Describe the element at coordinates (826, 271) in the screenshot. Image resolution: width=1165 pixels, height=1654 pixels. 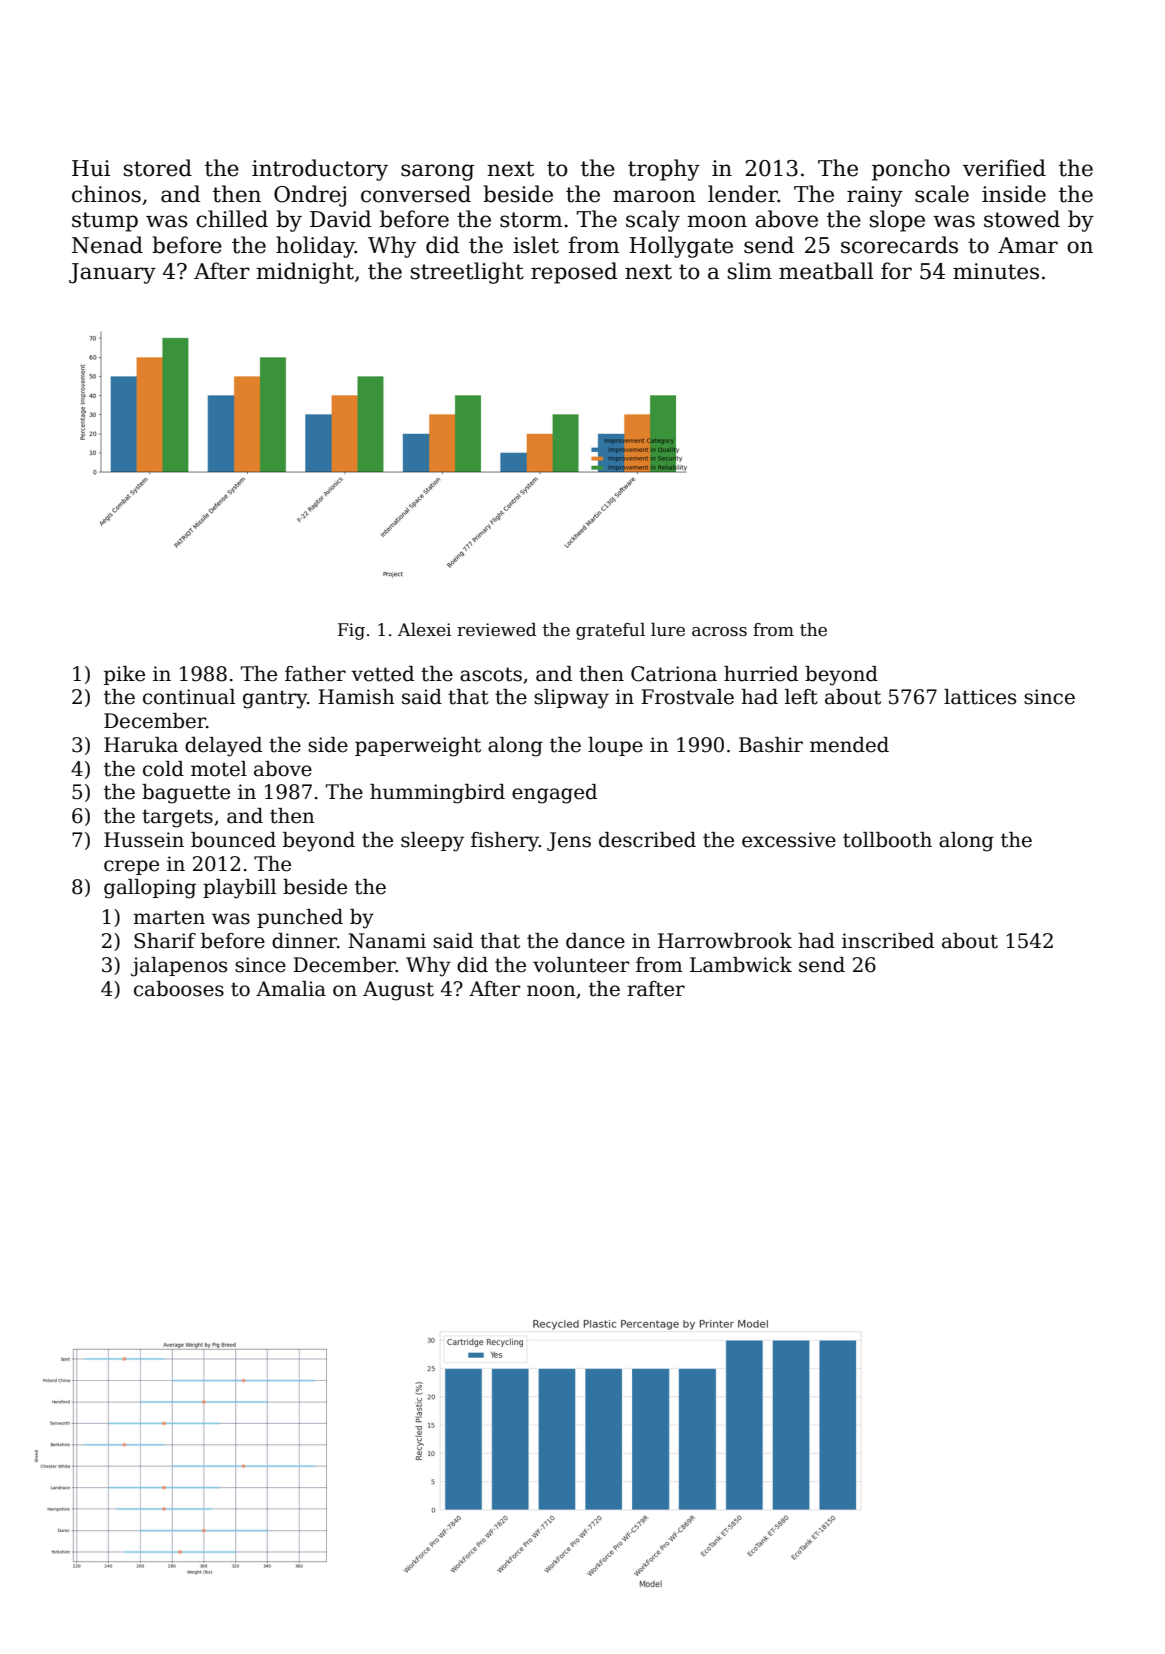
I see `meatball` at that location.
